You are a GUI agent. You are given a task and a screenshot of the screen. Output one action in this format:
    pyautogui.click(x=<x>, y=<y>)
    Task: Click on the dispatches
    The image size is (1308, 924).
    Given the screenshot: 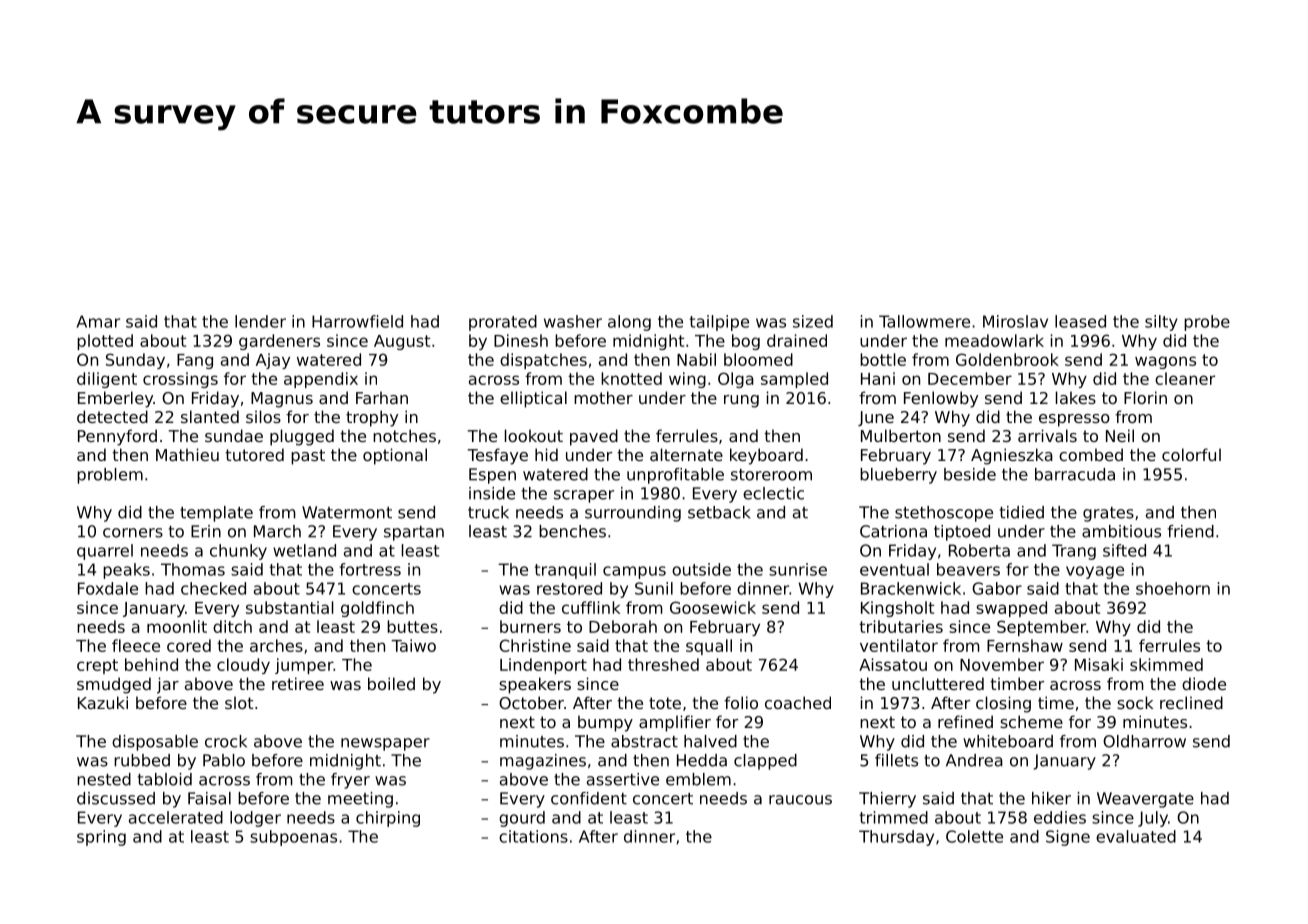 What is the action you would take?
    pyautogui.click(x=543, y=361)
